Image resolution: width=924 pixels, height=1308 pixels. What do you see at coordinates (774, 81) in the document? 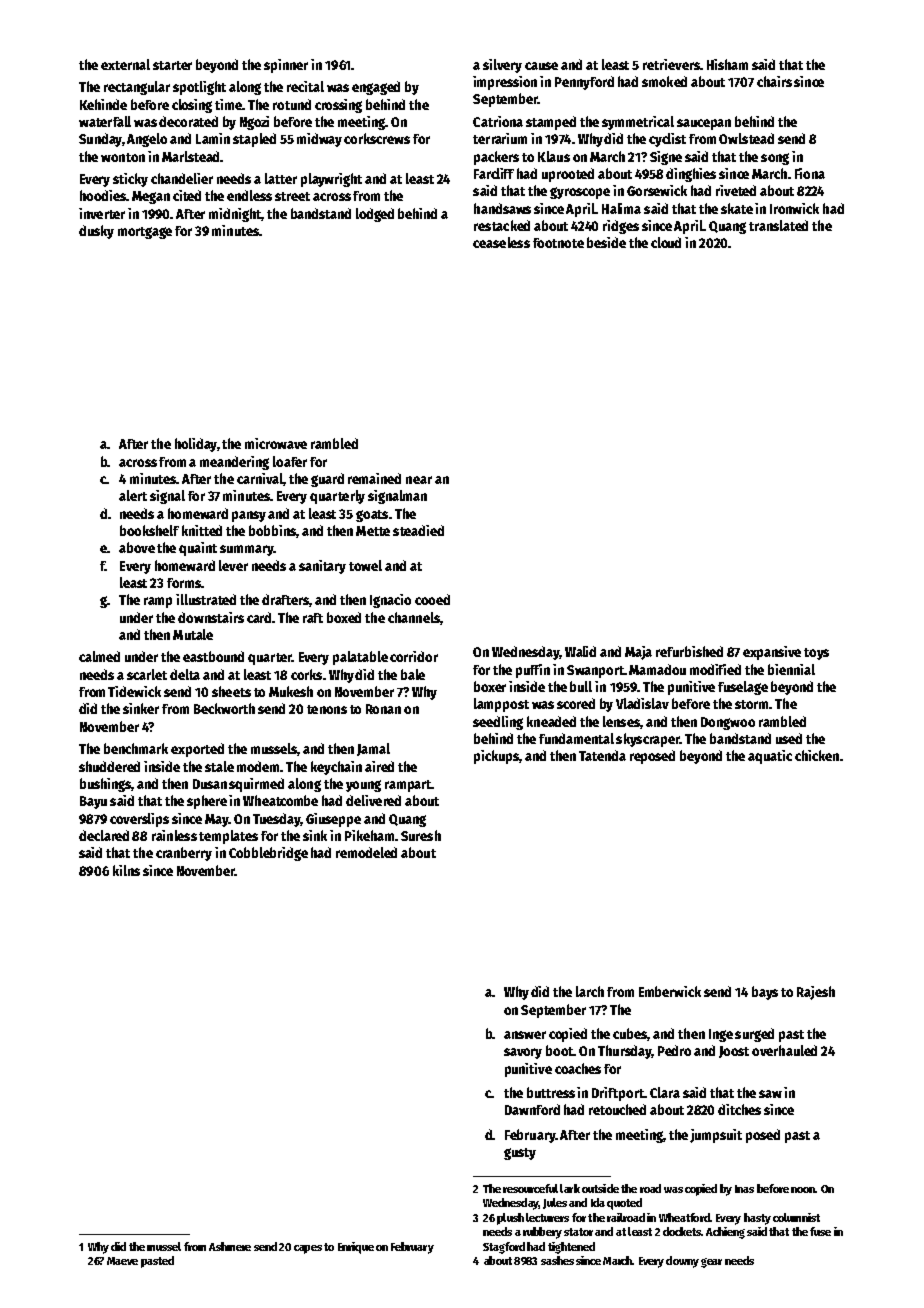
I see `chairs` at bounding box center [774, 81].
